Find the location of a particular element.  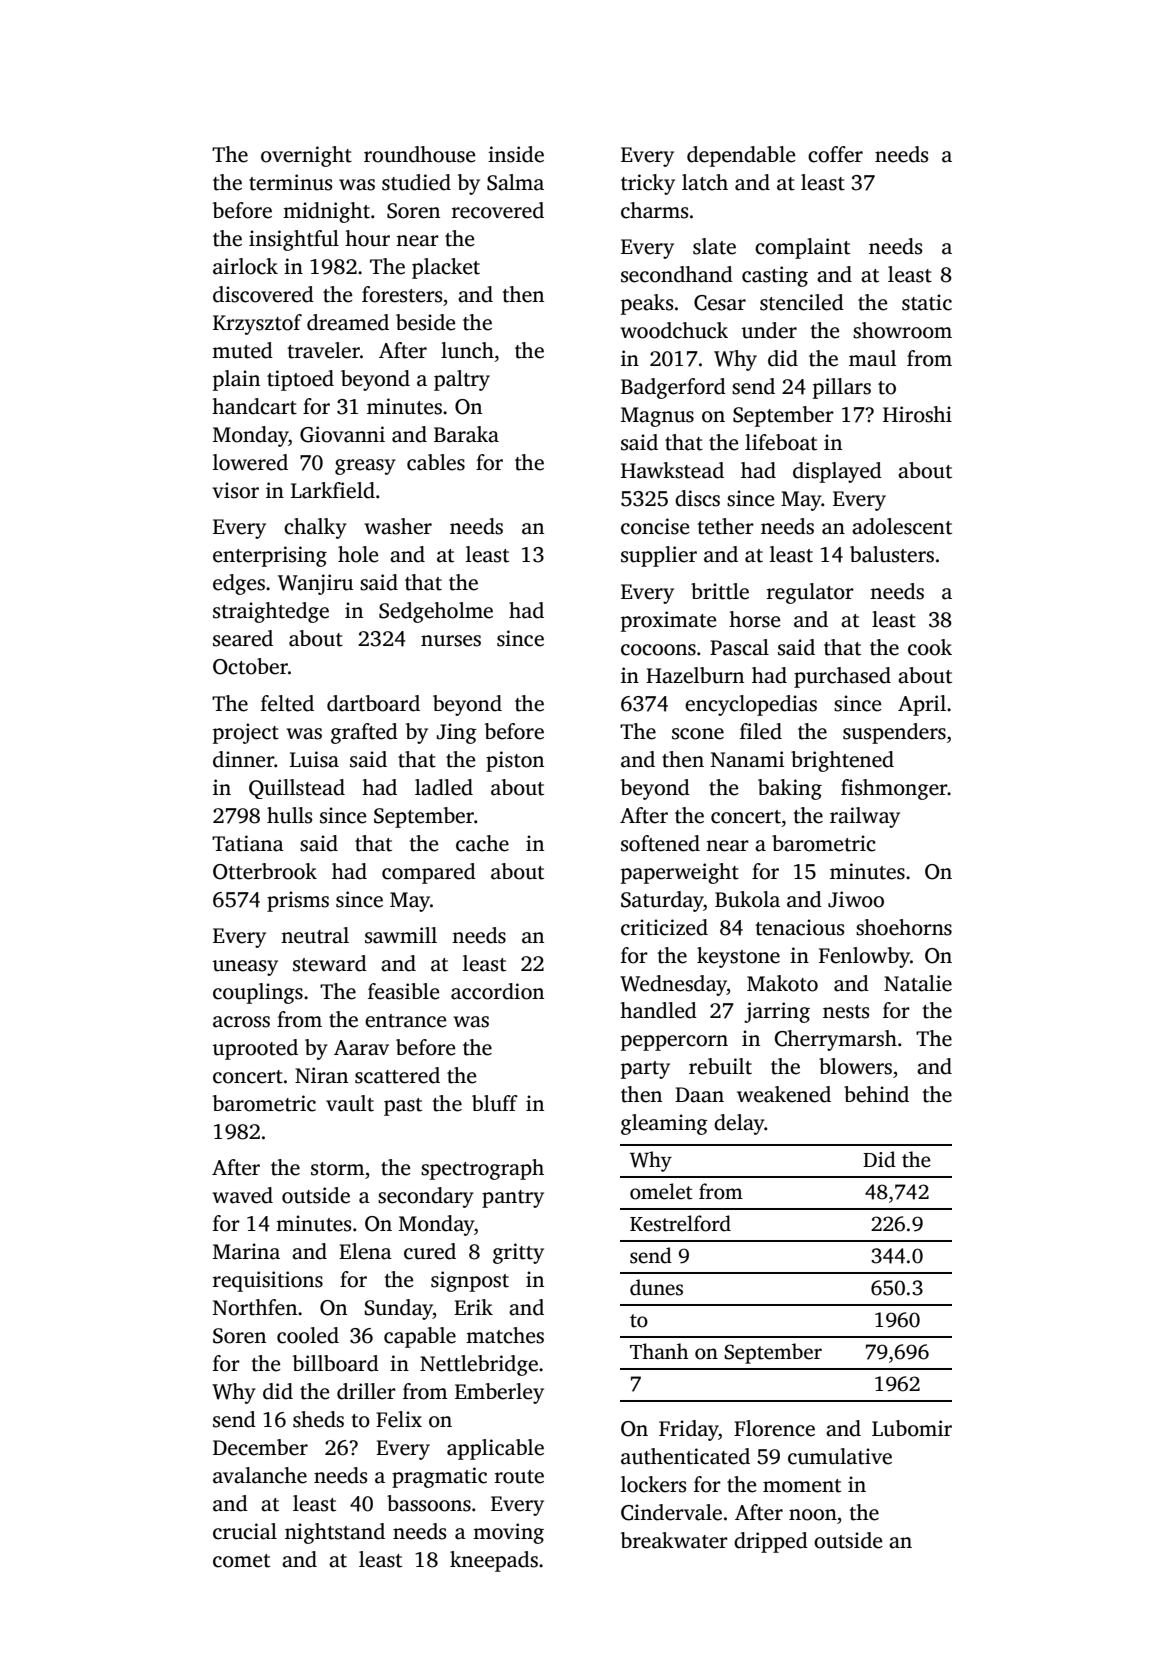

Salma is located at coordinates (515, 182).
